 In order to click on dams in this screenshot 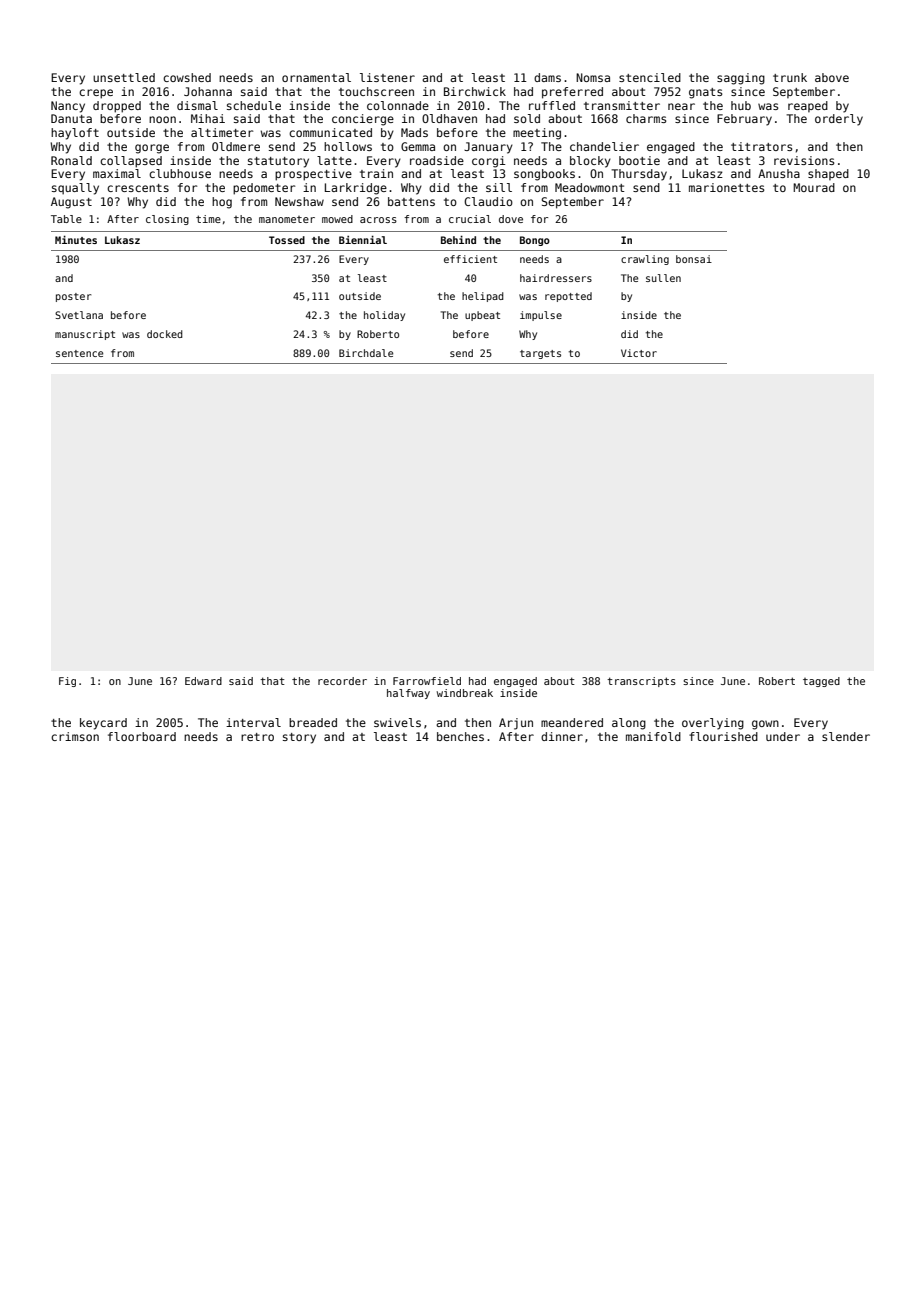, I will do `click(547, 77)`.
